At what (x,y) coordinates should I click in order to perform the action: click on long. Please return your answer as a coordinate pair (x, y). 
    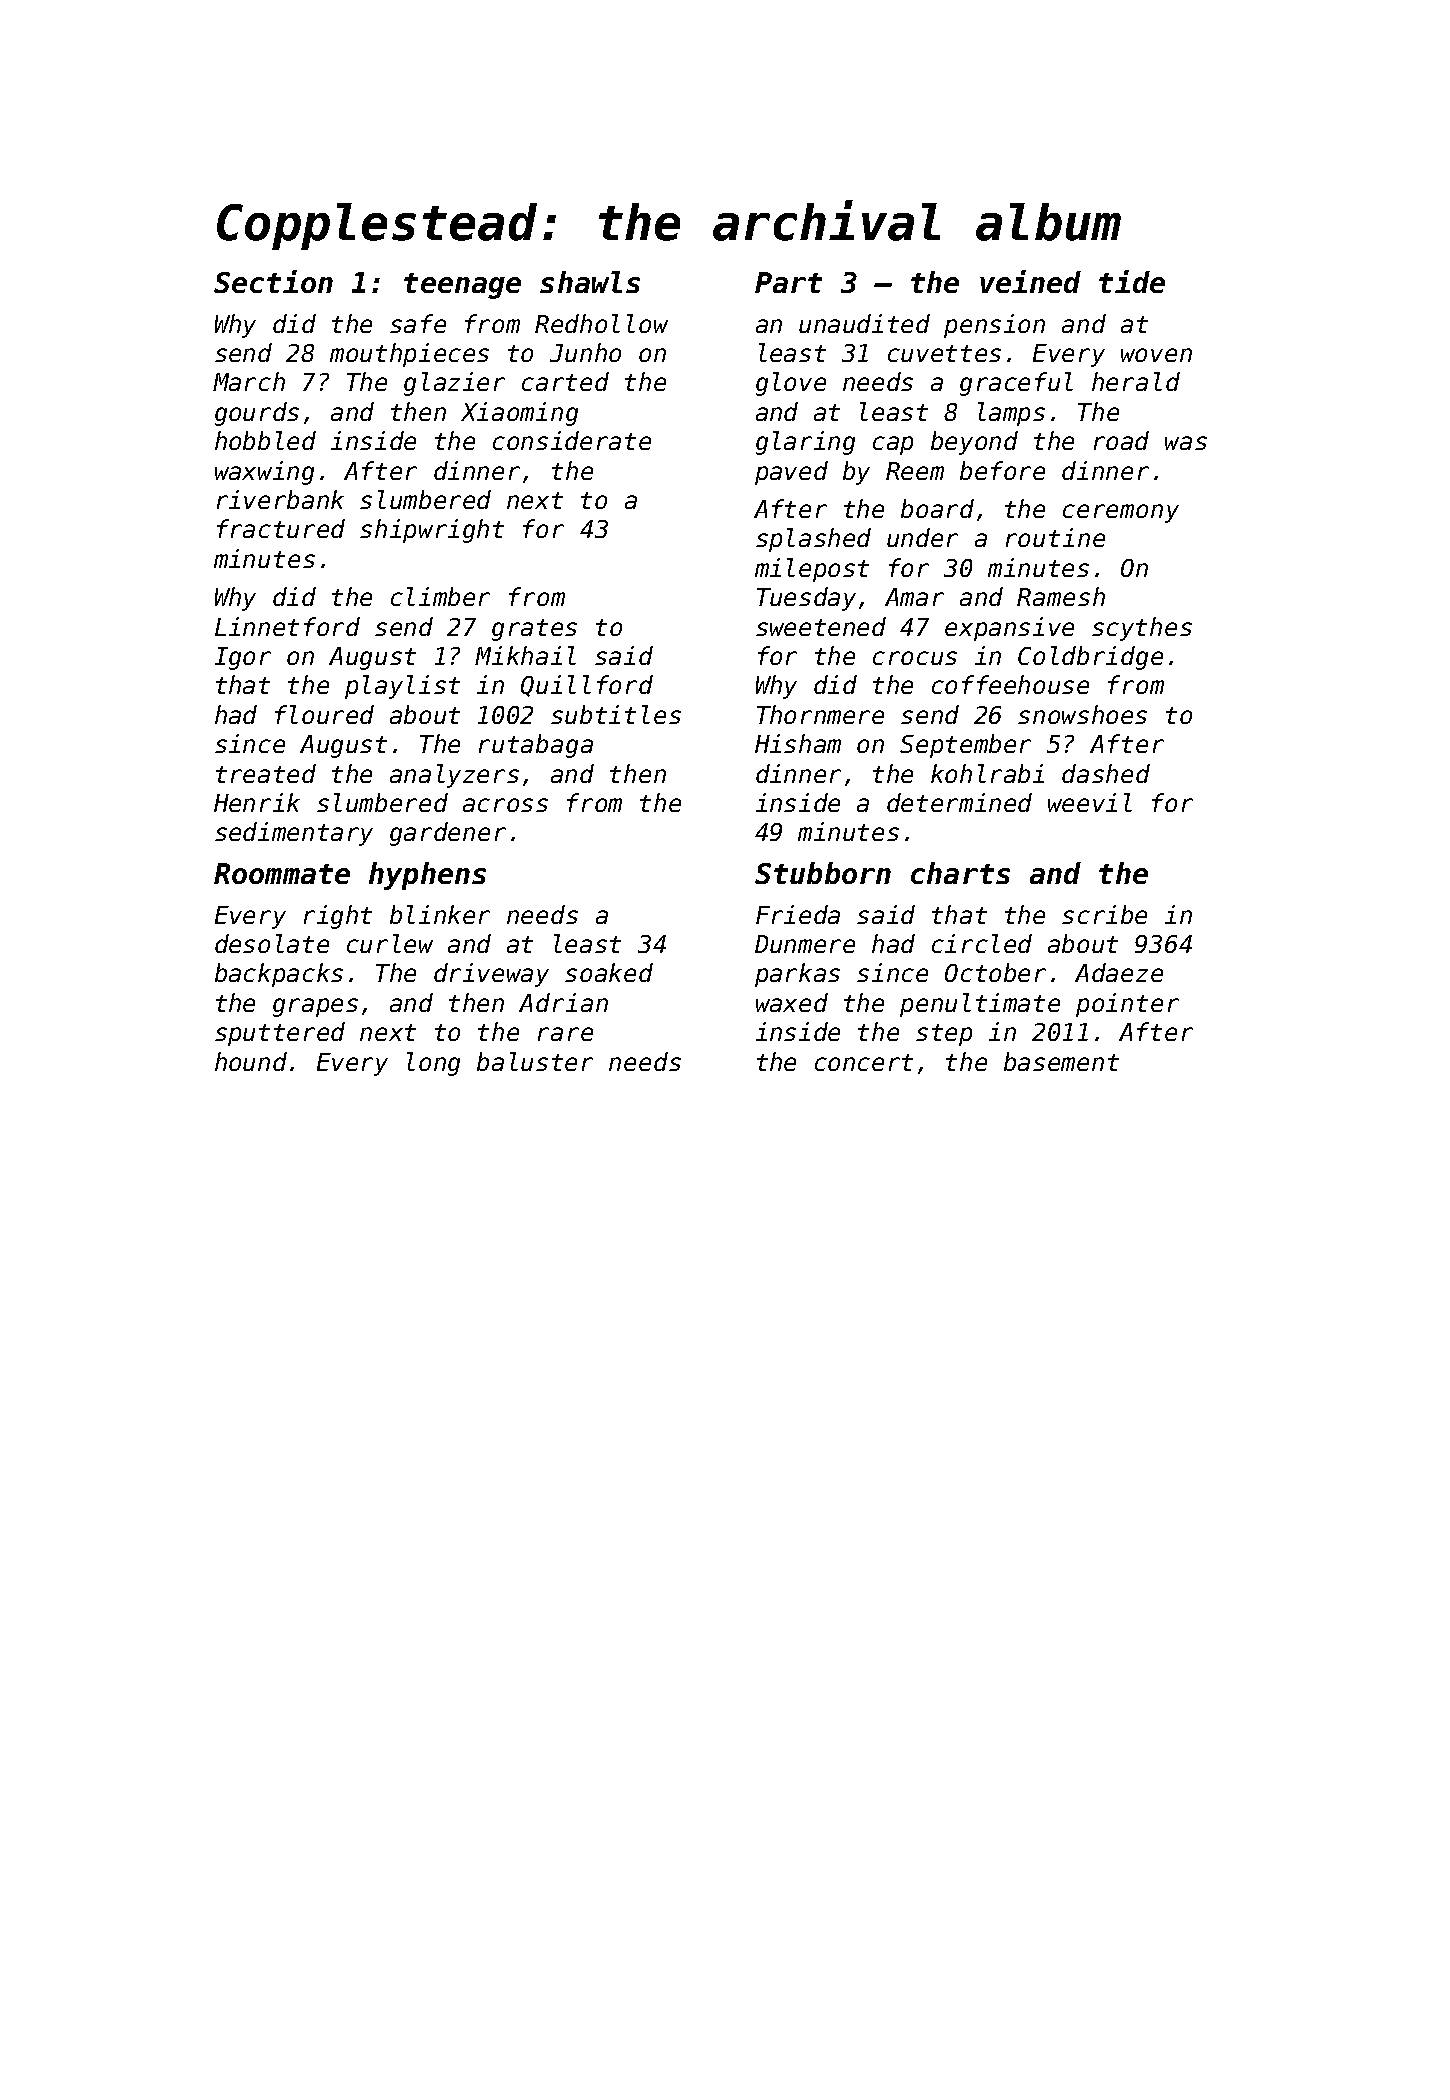
    Looking at the image, I should click on (433, 1064).
